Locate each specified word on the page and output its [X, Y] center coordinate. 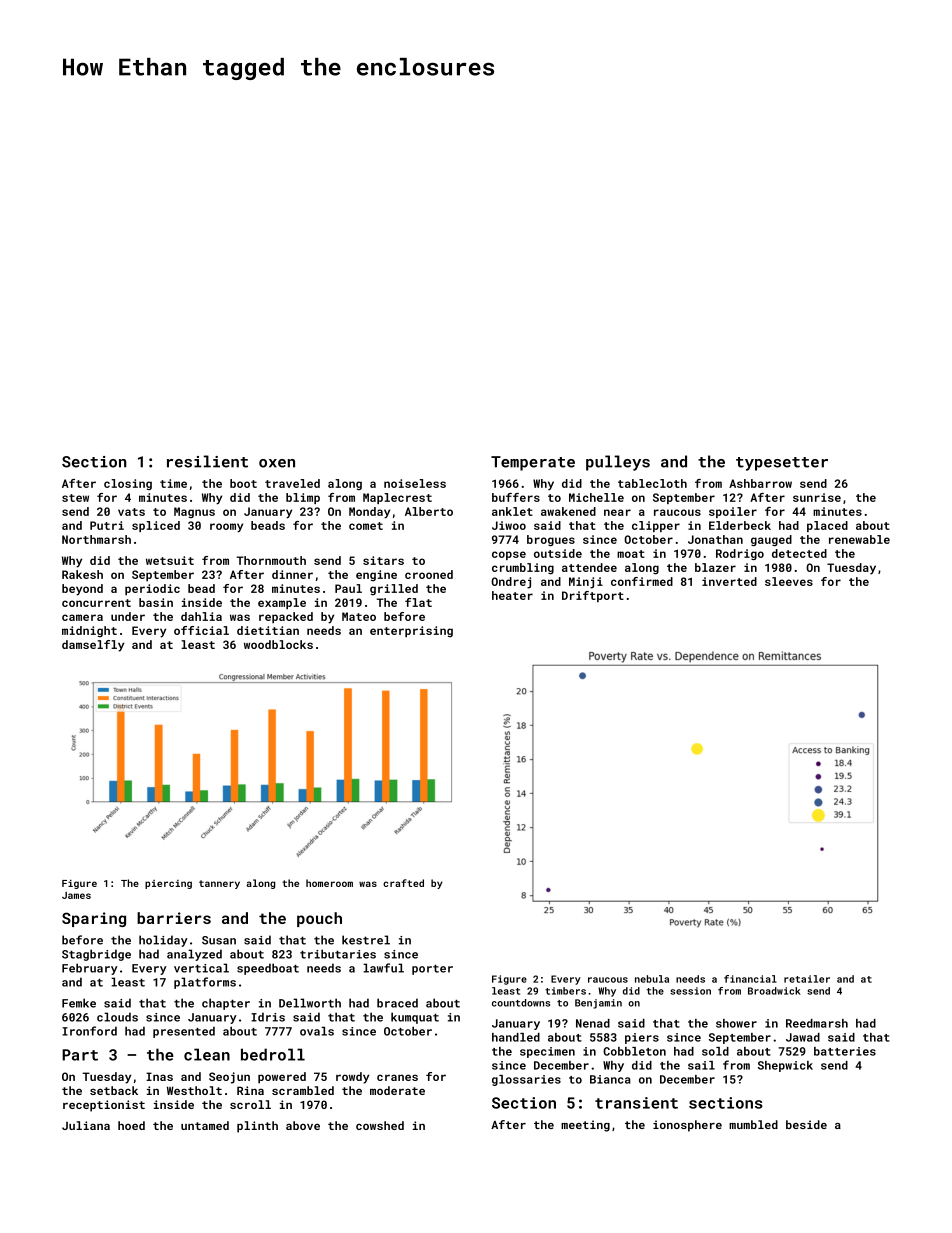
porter [432, 970]
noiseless [415, 483]
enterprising [411, 632]
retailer [807, 979]
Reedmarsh [817, 1023]
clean [207, 1054]
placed [827, 526]
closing [128, 484]
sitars [383, 560]
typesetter [782, 464]
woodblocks [278, 644]
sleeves [789, 581]
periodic [152, 589]
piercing [168, 884]
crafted [403, 883]
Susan [219, 940]
